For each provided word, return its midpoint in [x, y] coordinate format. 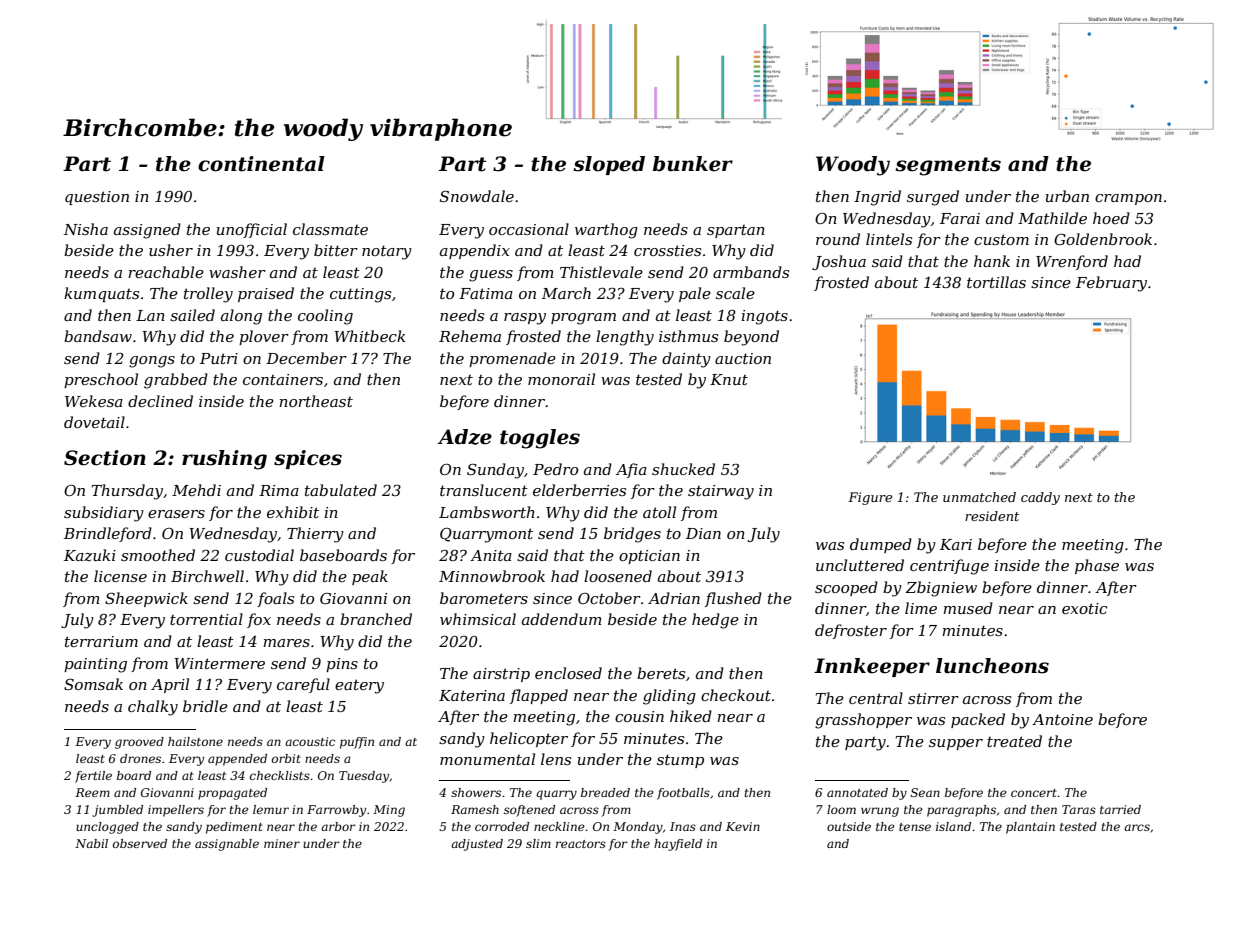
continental [261, 164]
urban [1067, 196]
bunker [693, 164]
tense [915, 827]
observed [140, 843]
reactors [581, 844]
